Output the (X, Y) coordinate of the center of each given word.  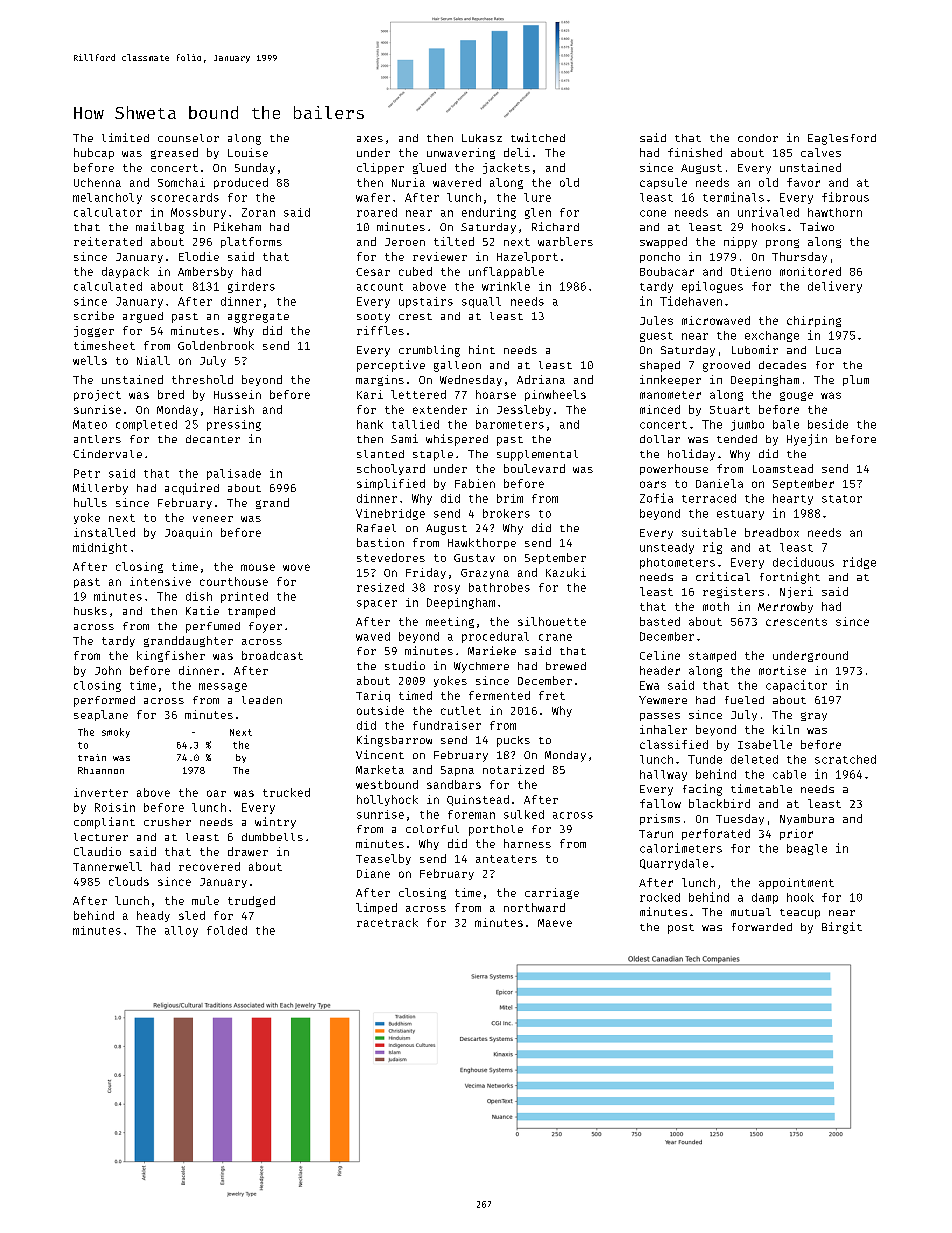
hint (482, 349)
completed (146, 425)
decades (782, 365)
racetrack (387, 922)
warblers (565, 241)
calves (821, 152)
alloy (181, 931)
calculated (108, 286)
